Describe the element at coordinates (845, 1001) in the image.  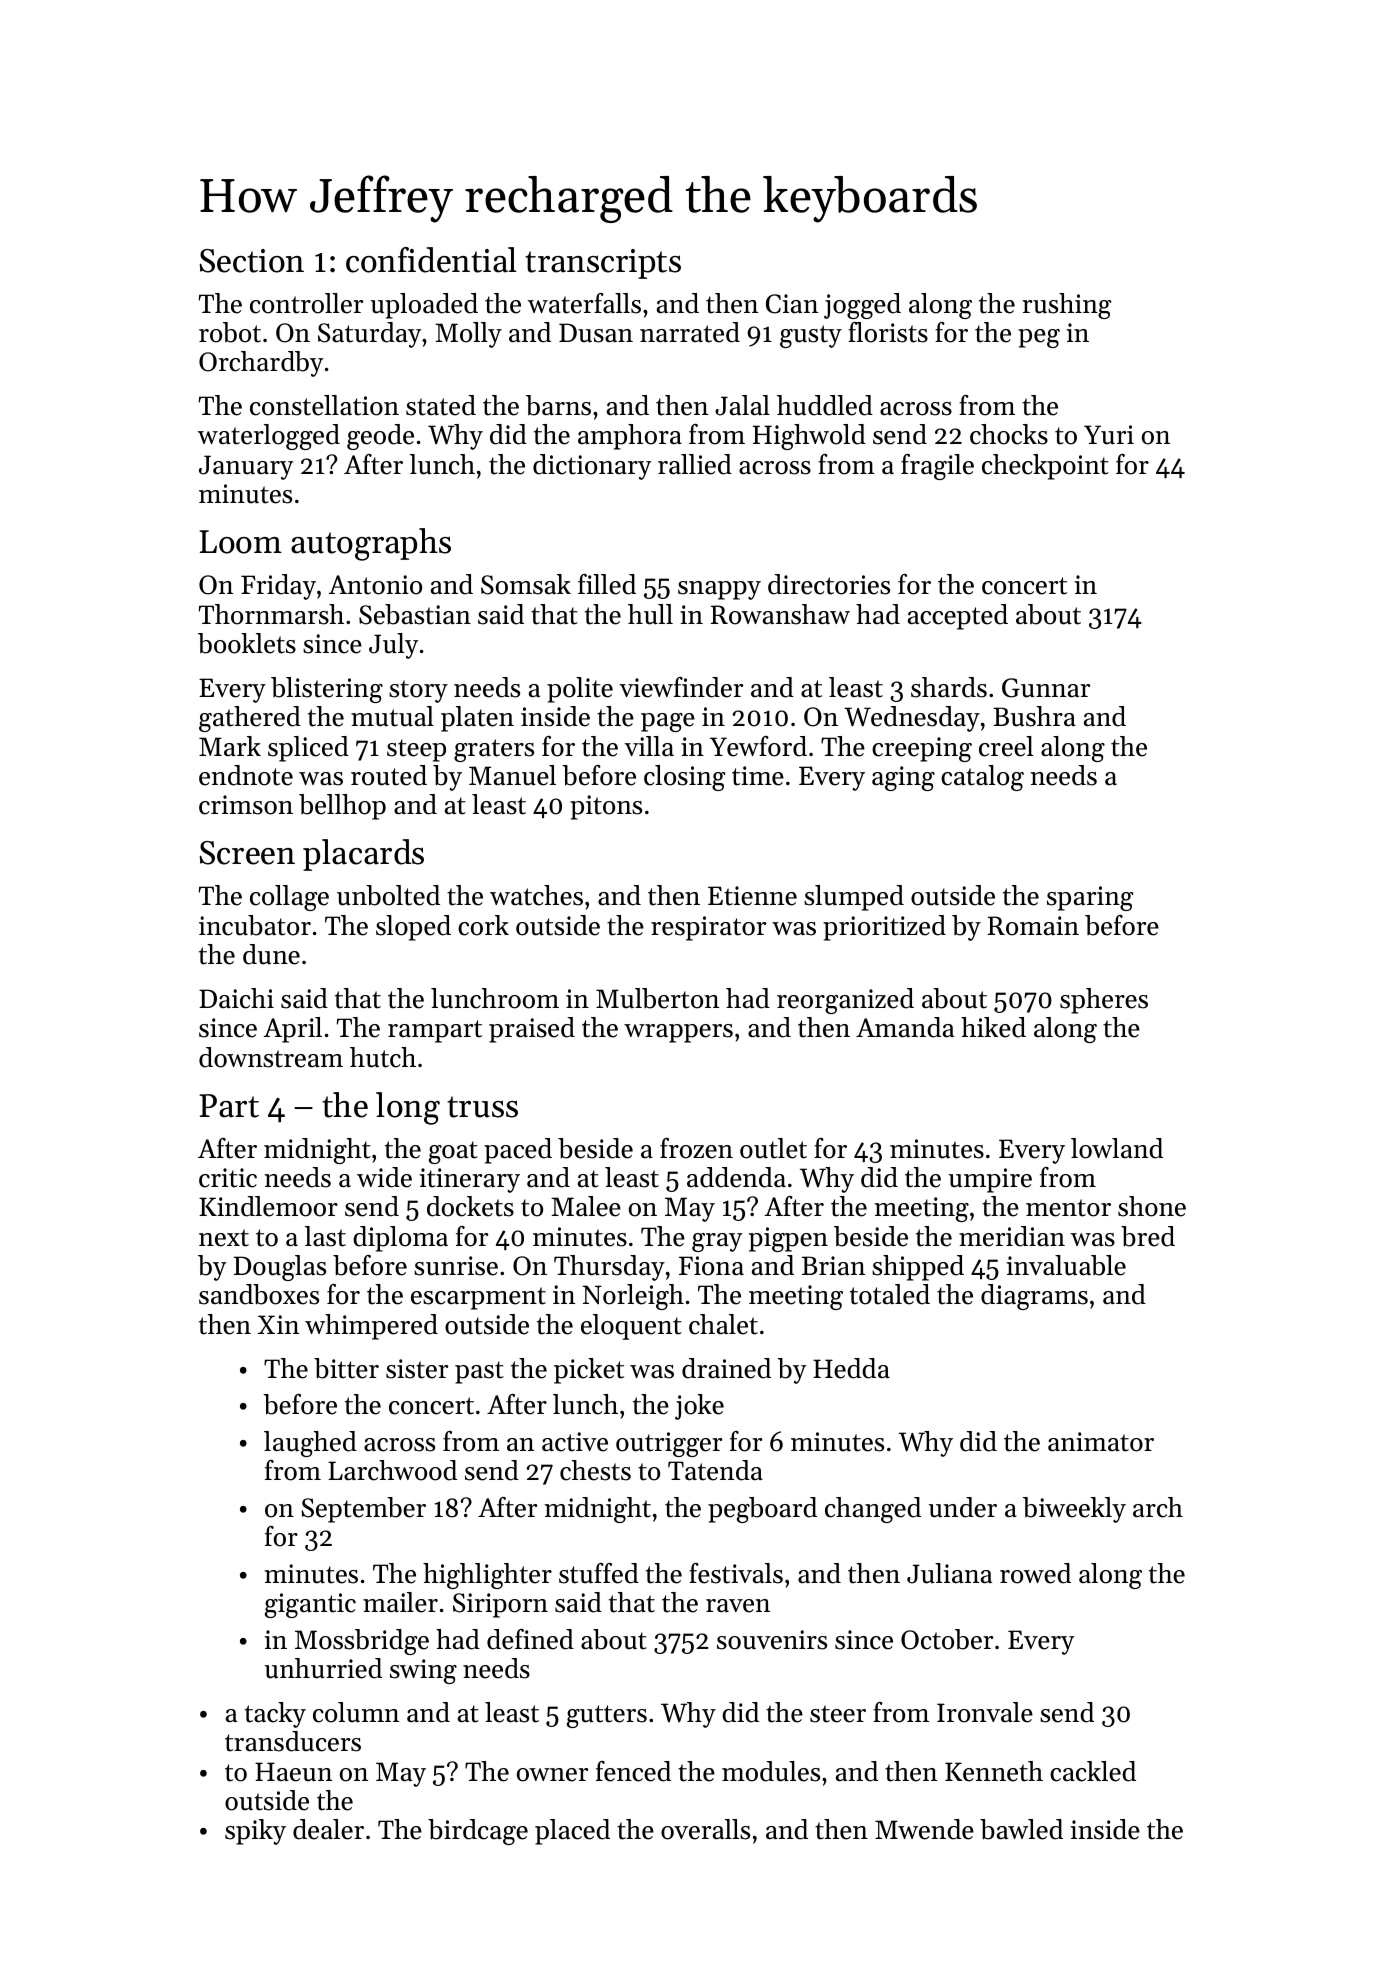
I see `reorganized` at that location.
